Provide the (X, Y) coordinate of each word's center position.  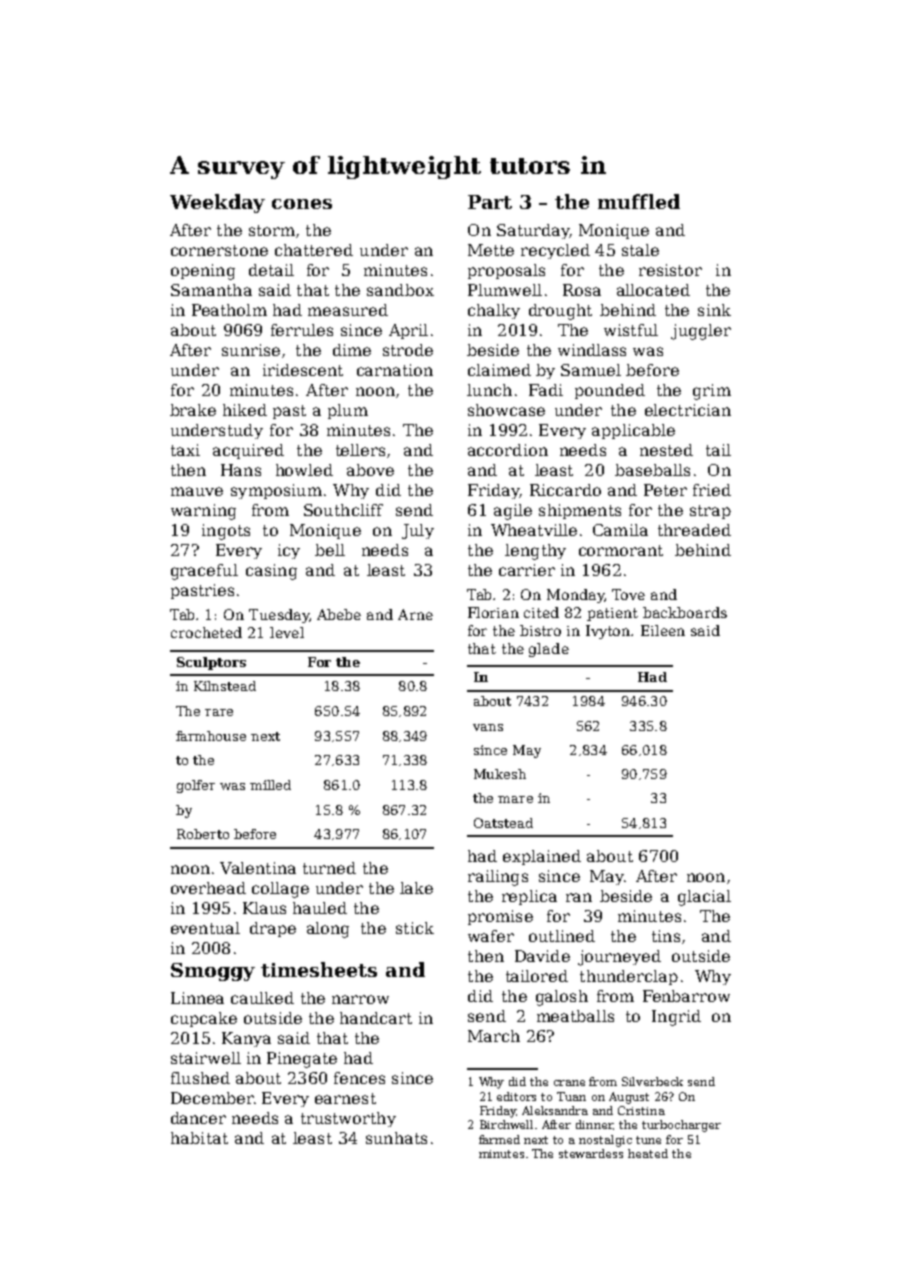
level (287, 632)
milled (270, 785)
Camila (620, 530)
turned (329, 868)
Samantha (211, 290)
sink (714, 310)
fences (359, 1078)
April (408, 331)
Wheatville (534, 530)
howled (304, 470)
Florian (493, 612)
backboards (685, 612)
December (212, 1098)
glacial (704, 898)
